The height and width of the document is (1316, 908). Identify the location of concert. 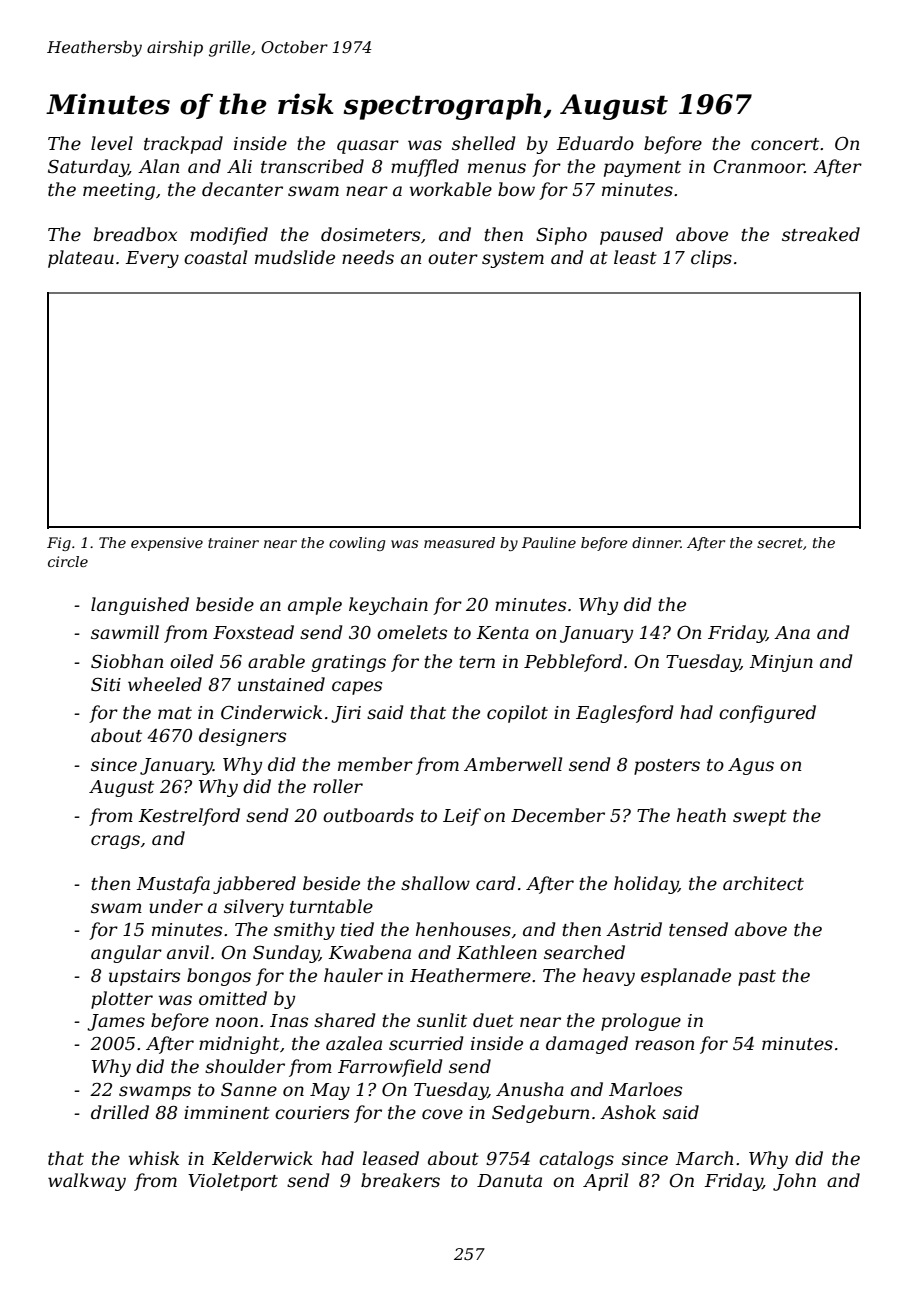
(785, 144).
